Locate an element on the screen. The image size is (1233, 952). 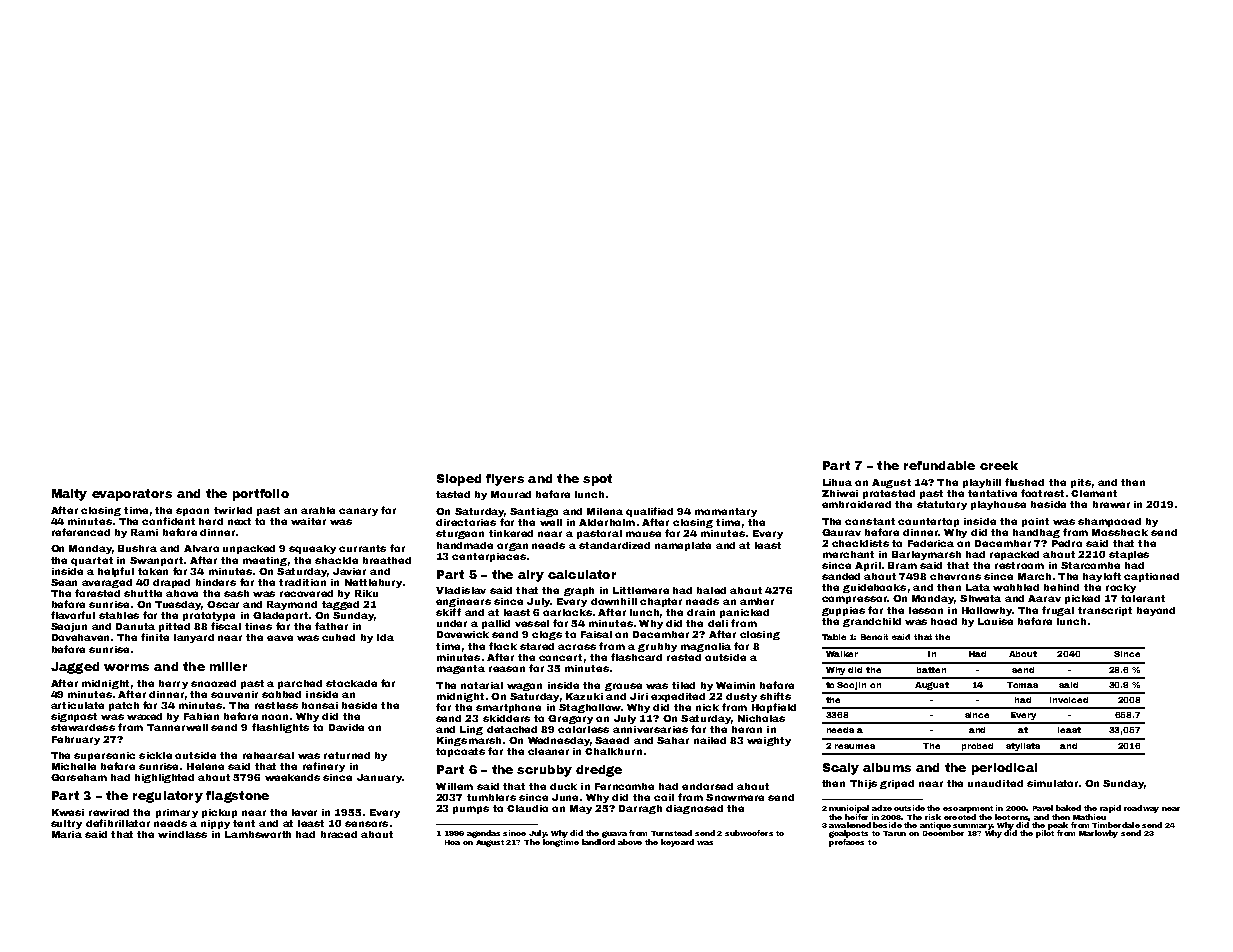
roadway is located at coordinates (1141, 809).
